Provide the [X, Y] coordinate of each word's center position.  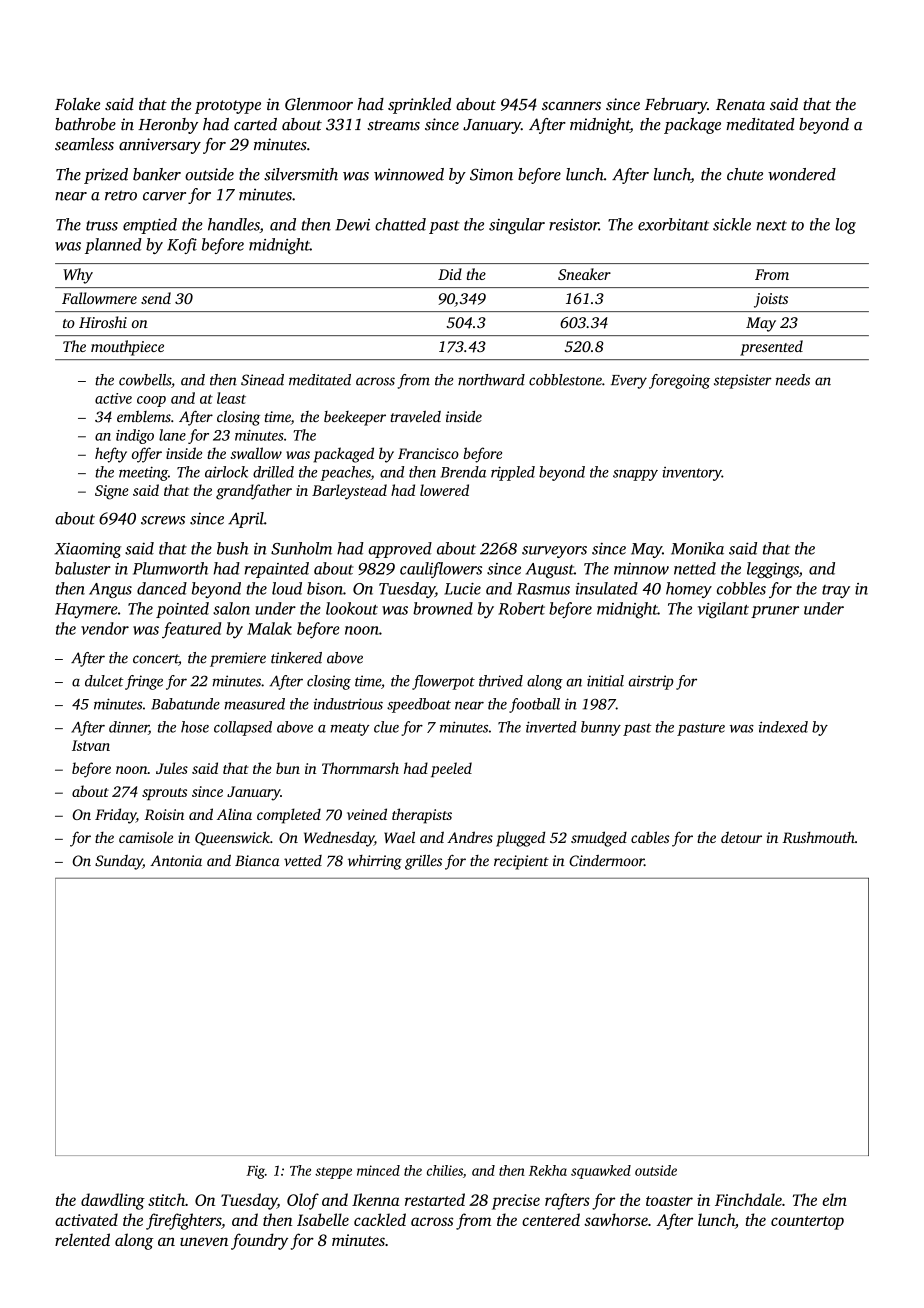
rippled [513, 473]
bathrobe [85, 124]
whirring [375, 862]
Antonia [176, 860]
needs [793, 380]
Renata [740, 105]
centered [551, 1219]
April [246, 520]
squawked [601, 1172]
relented [82, 1239]
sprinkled [419, 106]
